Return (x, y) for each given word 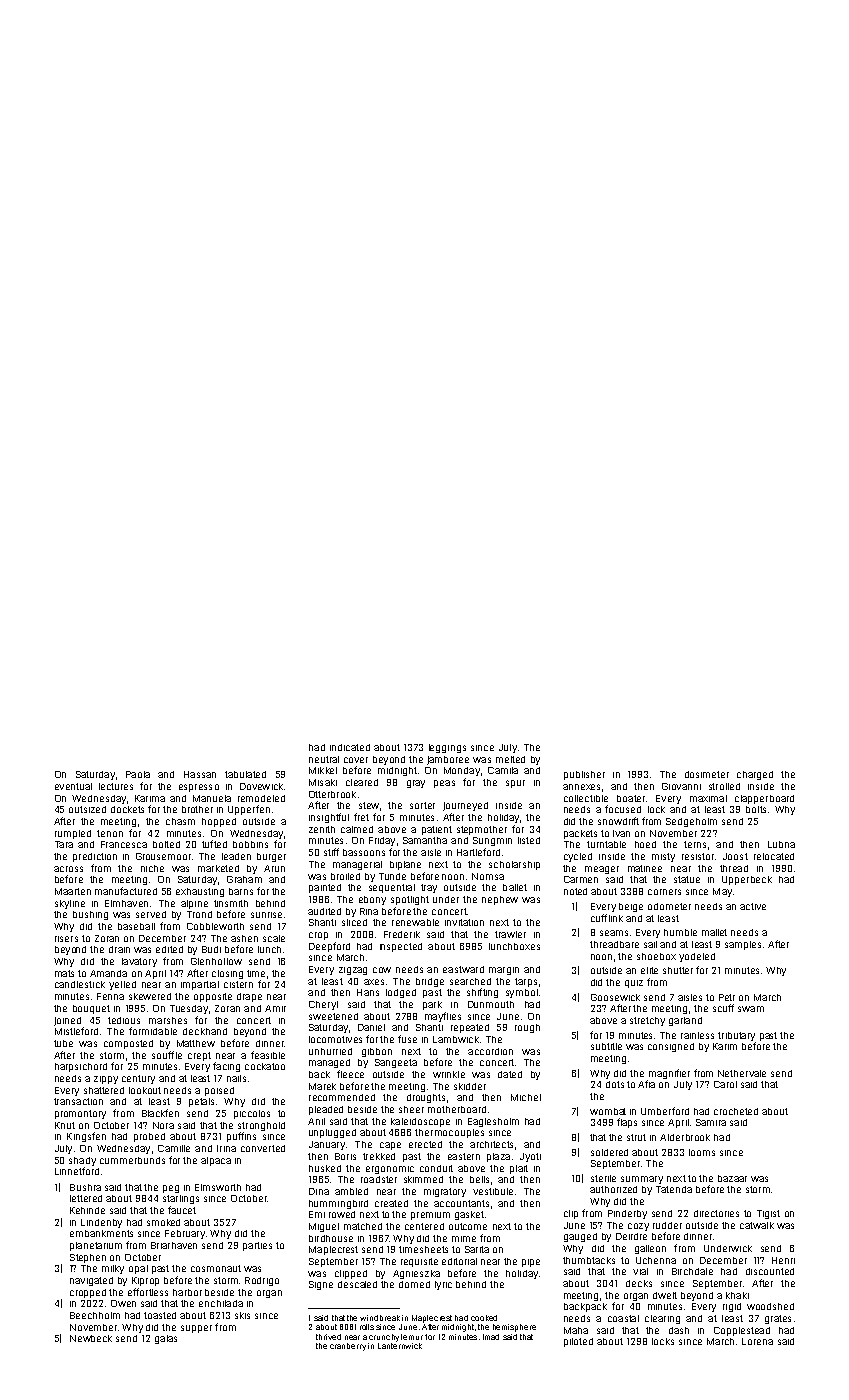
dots (615, 1084)
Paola (138, 774)
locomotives (335, 1039)
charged (755, 775)
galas (166, 1339)
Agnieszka (416, 1274)
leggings (447, 748)
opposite (213, 997)
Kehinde (87, 1210)
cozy (638, 1227)
